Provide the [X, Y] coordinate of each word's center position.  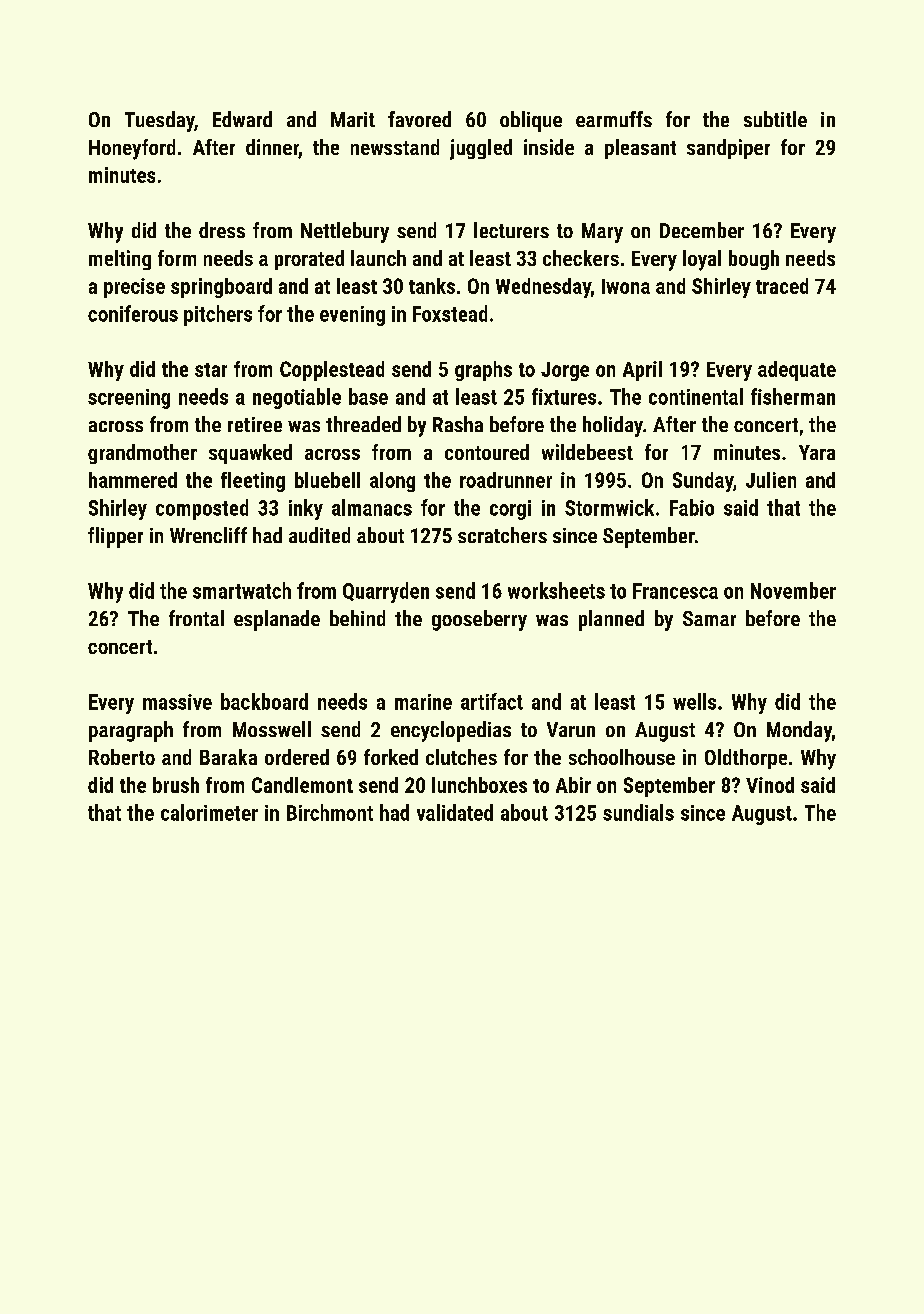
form [177, 258]
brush [176, 785]
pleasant [640, 149]
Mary [602, 233]
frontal [196, 618]
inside [549, 147]
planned [611, 620]
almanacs [372, 507]
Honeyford [132, 149]
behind [357, 618]
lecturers [511, 230]
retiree [255, 424]
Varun [571, 729]
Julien [771, 480]
